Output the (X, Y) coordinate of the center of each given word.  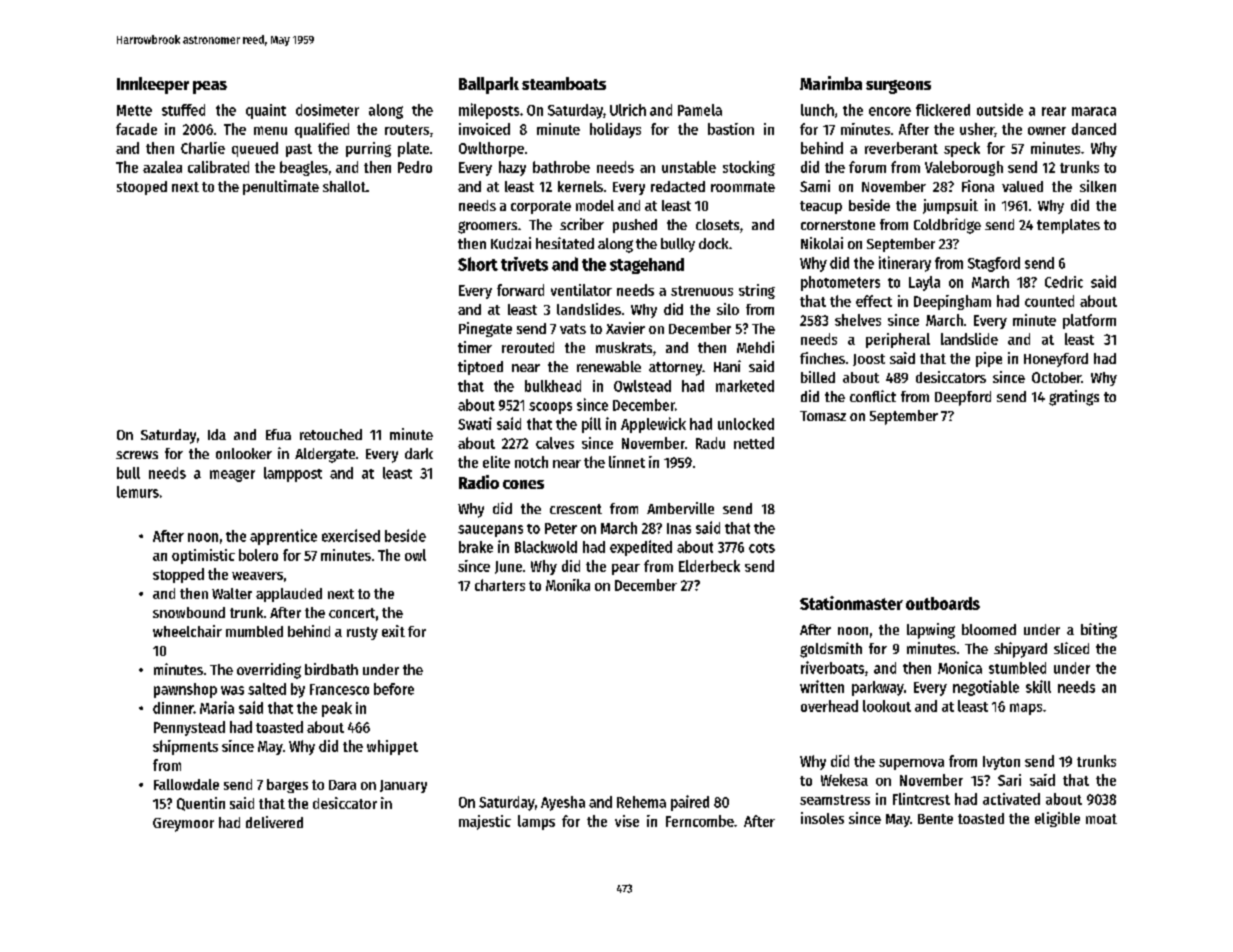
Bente (935, 819)
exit (393, 631)
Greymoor (183, 825)
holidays (615, 130)
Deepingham (952, 302)
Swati (475, 423)
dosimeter (327, 110)
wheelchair (187, 631)
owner (1047, 131)
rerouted (528, 347)
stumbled (1017, 668)
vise (627, 821)
